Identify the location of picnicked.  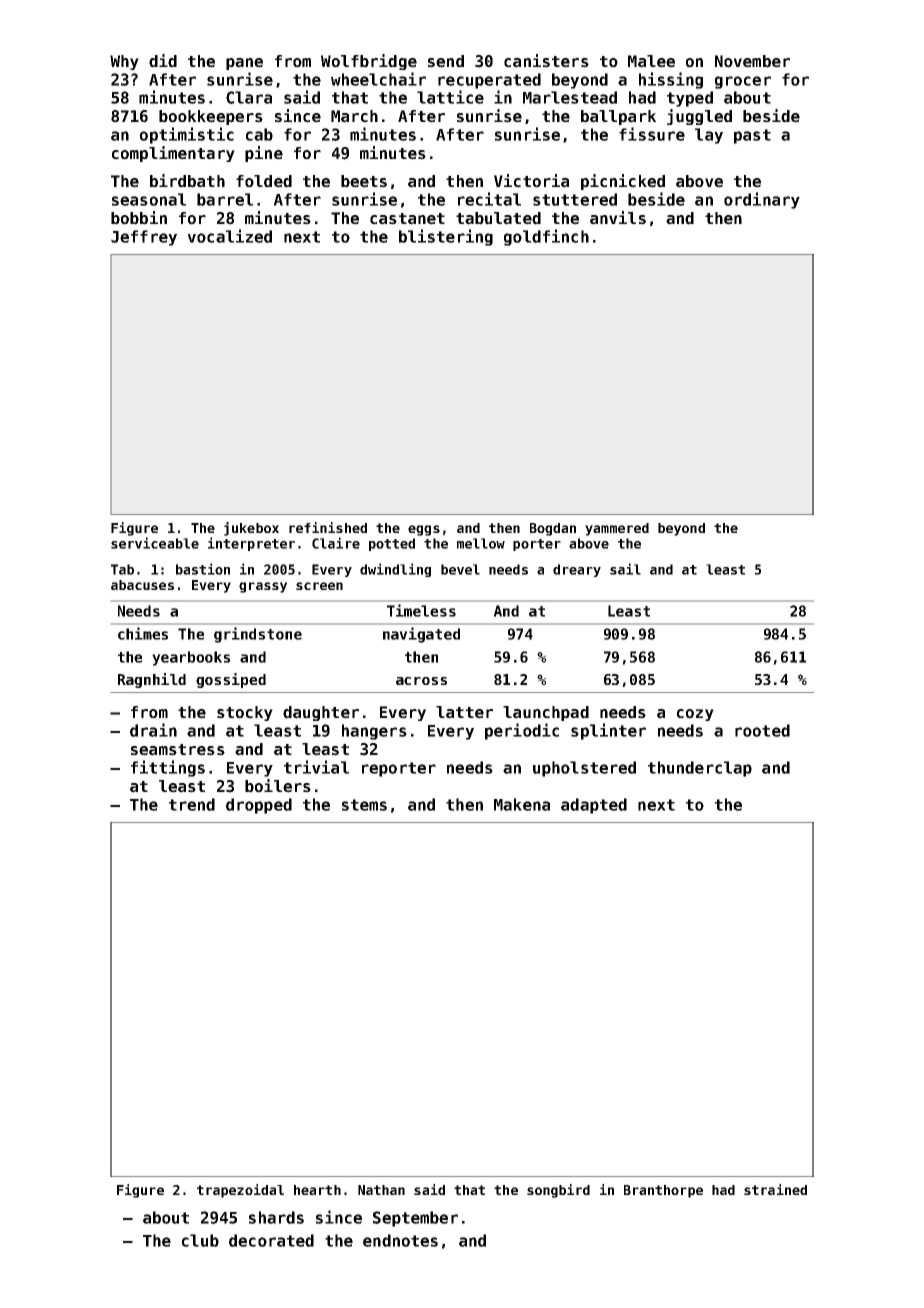
(623, 182).
